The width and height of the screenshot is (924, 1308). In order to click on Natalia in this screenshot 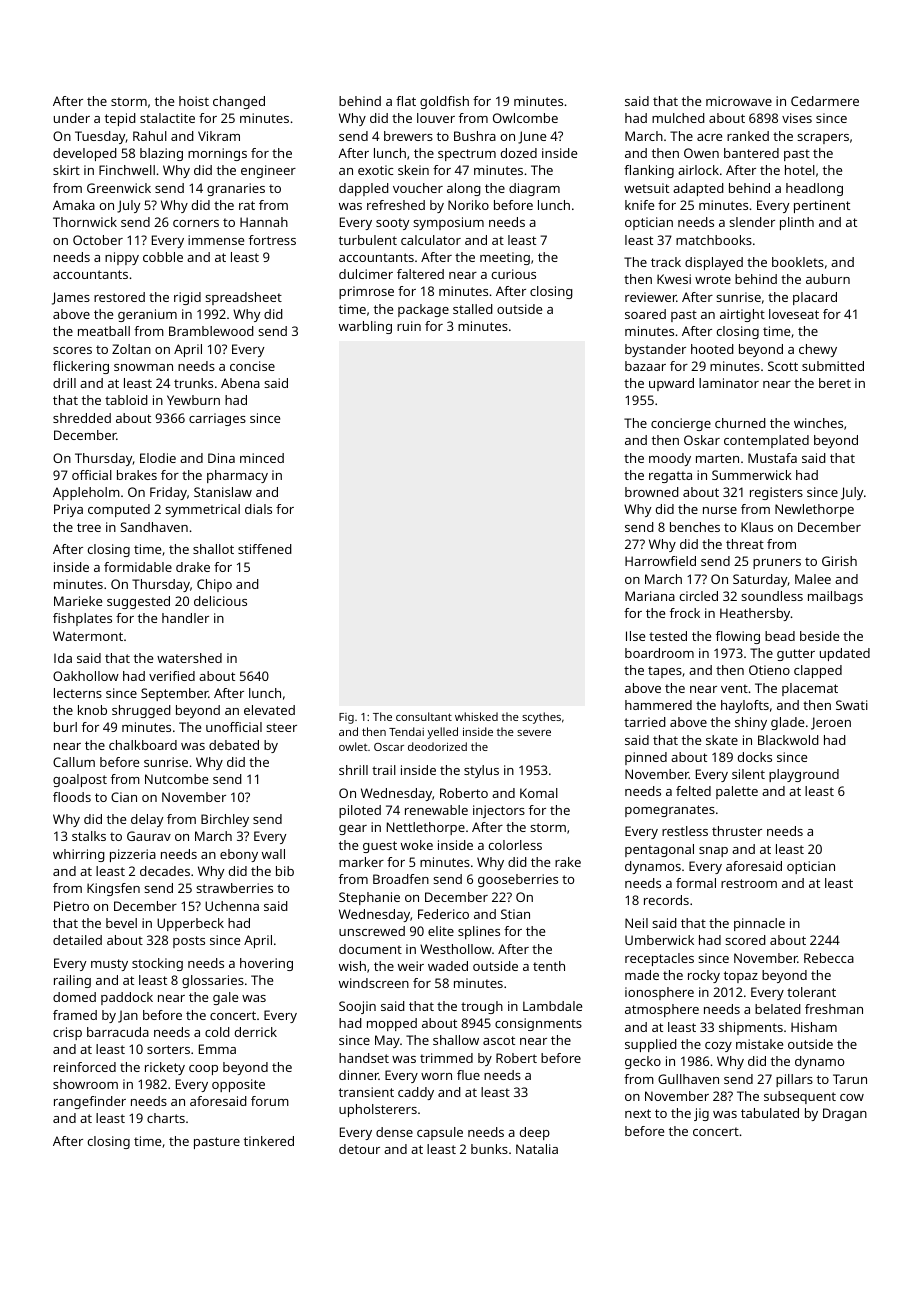, I will do `click(537, 1149)`.
